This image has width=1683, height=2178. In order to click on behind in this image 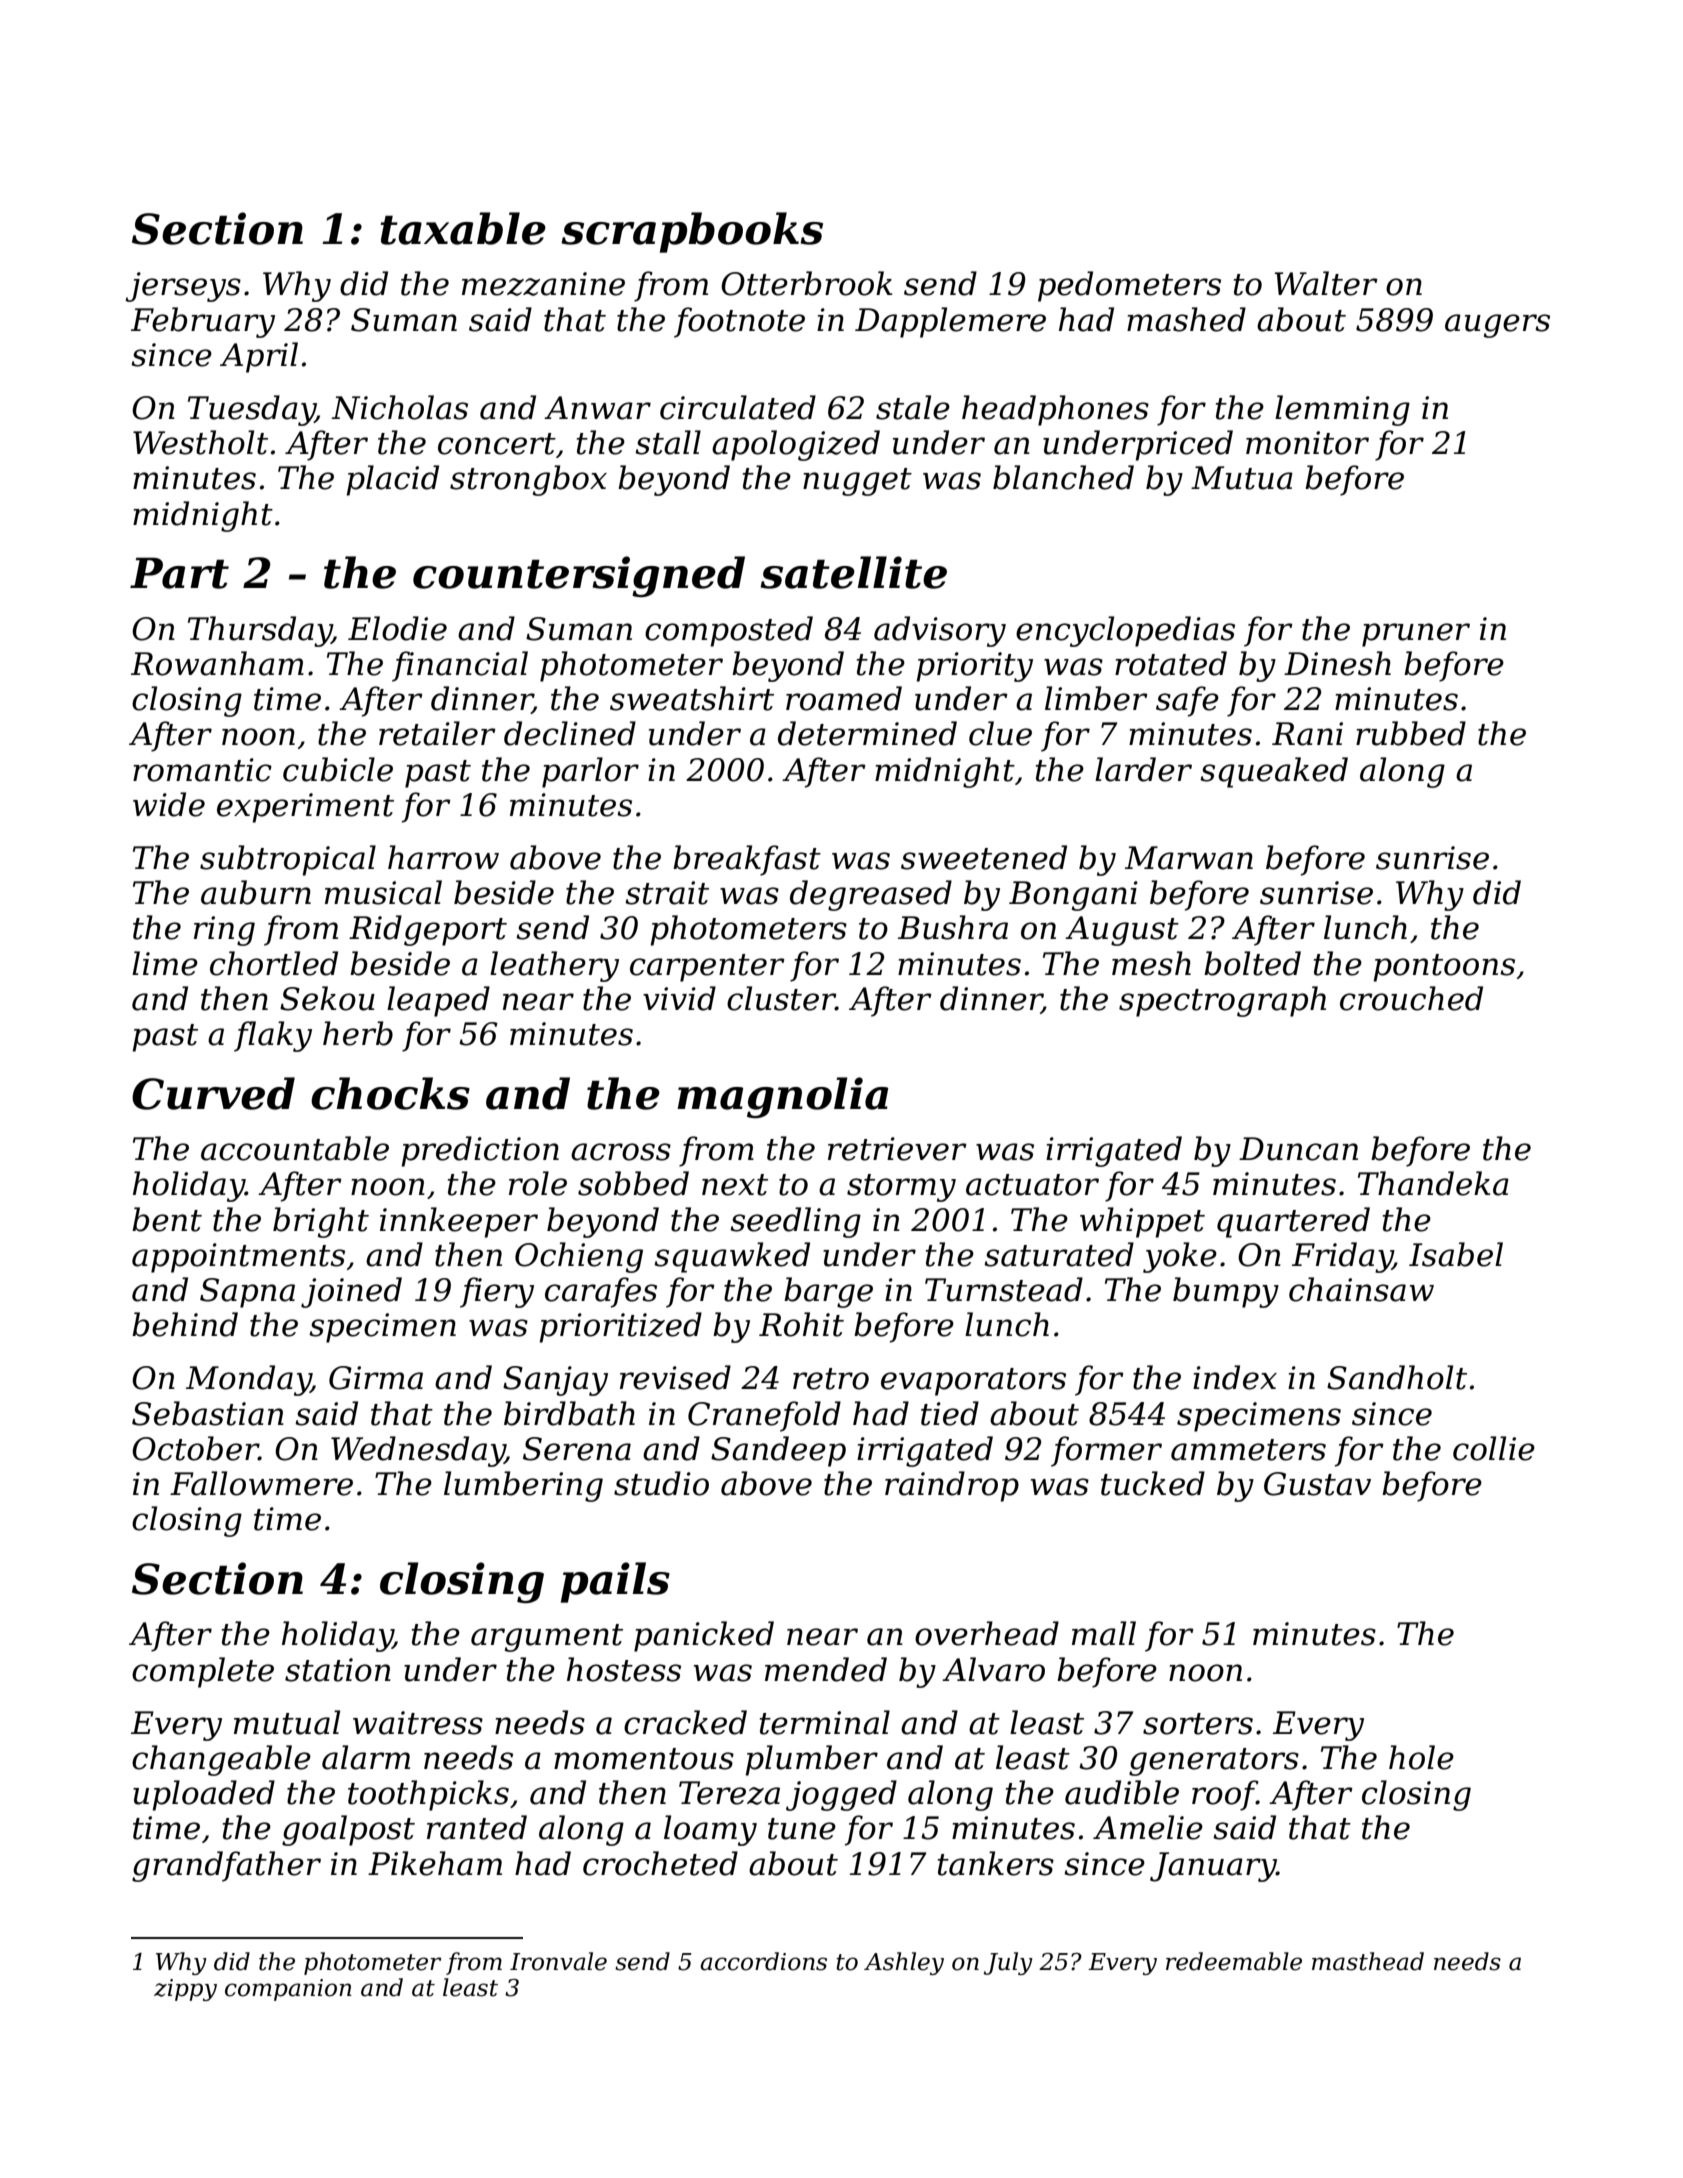, I will do `click(185, 1324)`.
